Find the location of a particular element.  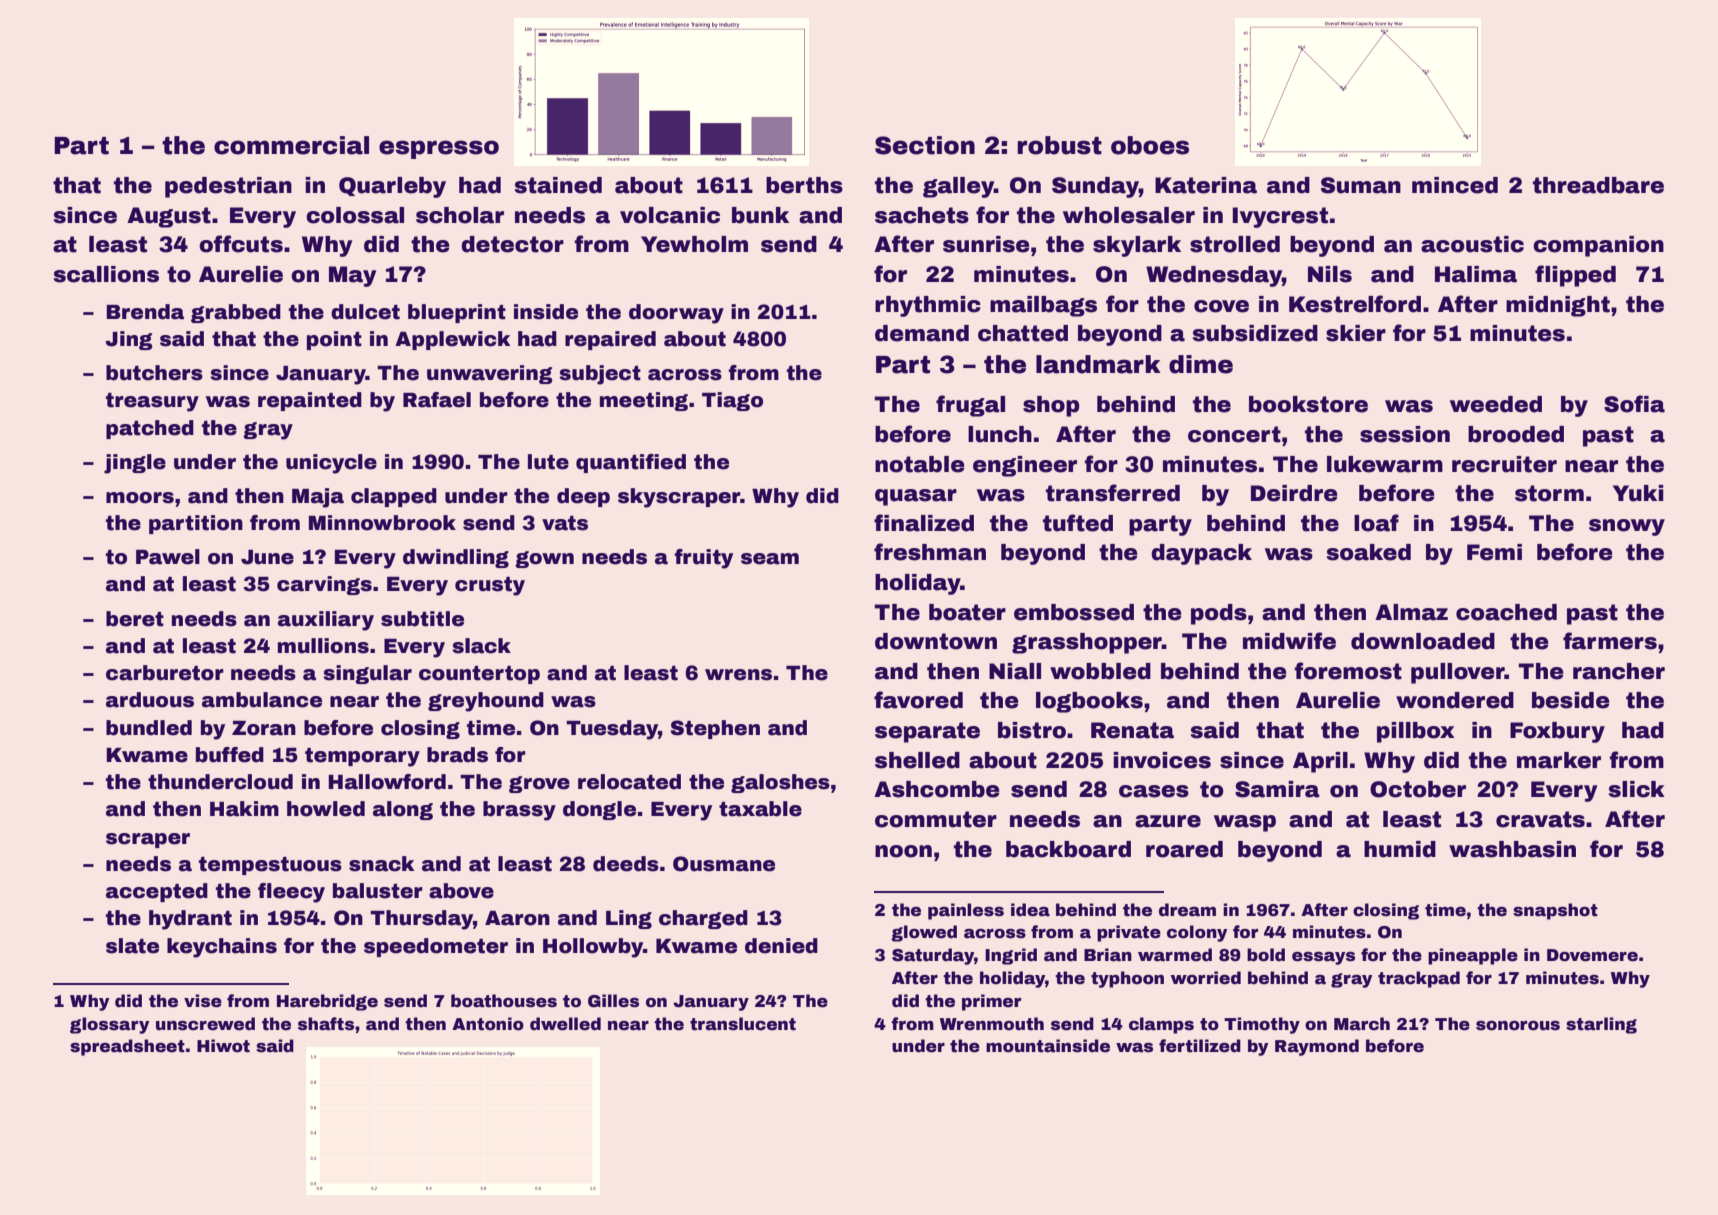

Antonio is located at coordinates (488, 1024).
